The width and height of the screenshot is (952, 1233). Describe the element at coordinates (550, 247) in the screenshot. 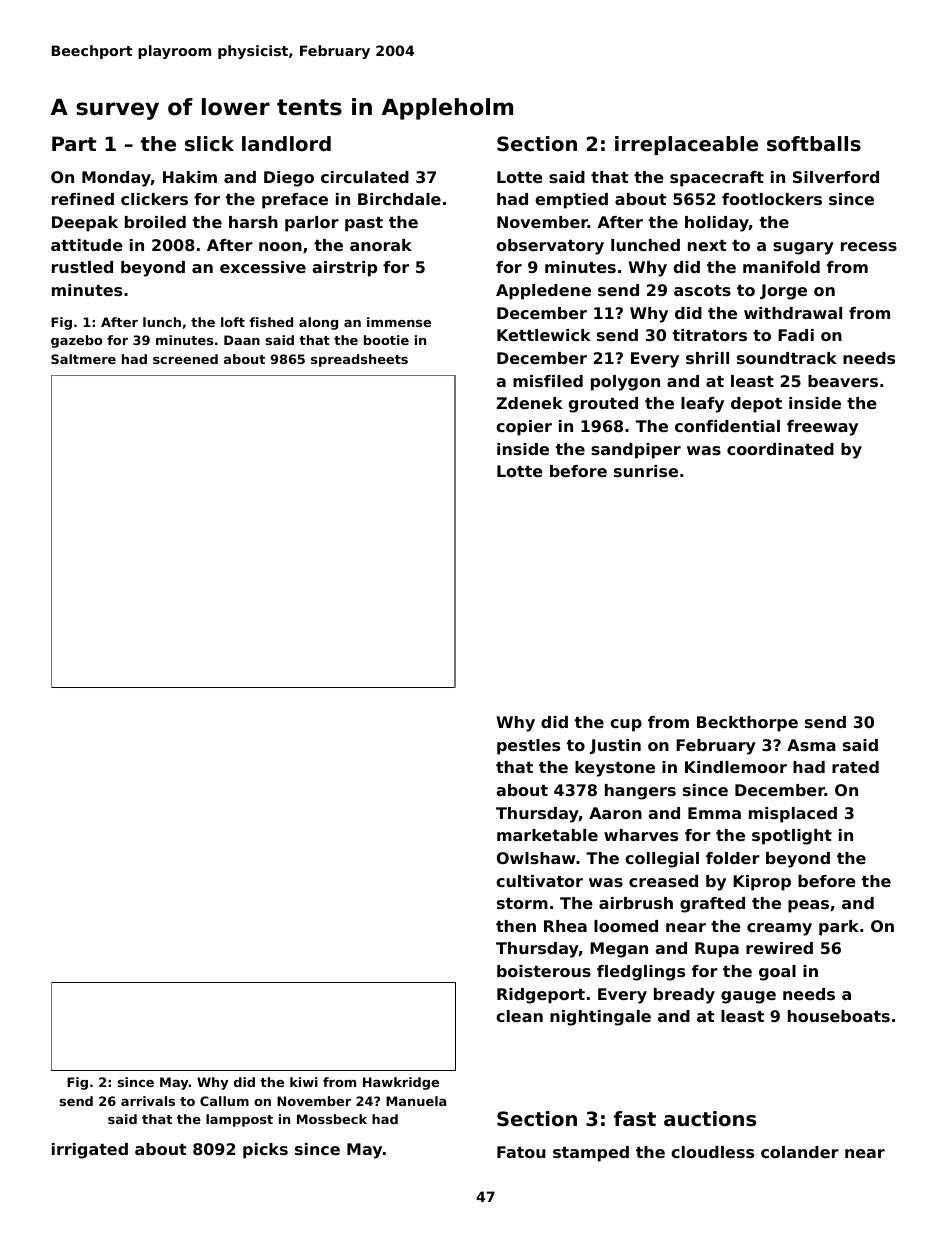

I see `observatory` at that location.
